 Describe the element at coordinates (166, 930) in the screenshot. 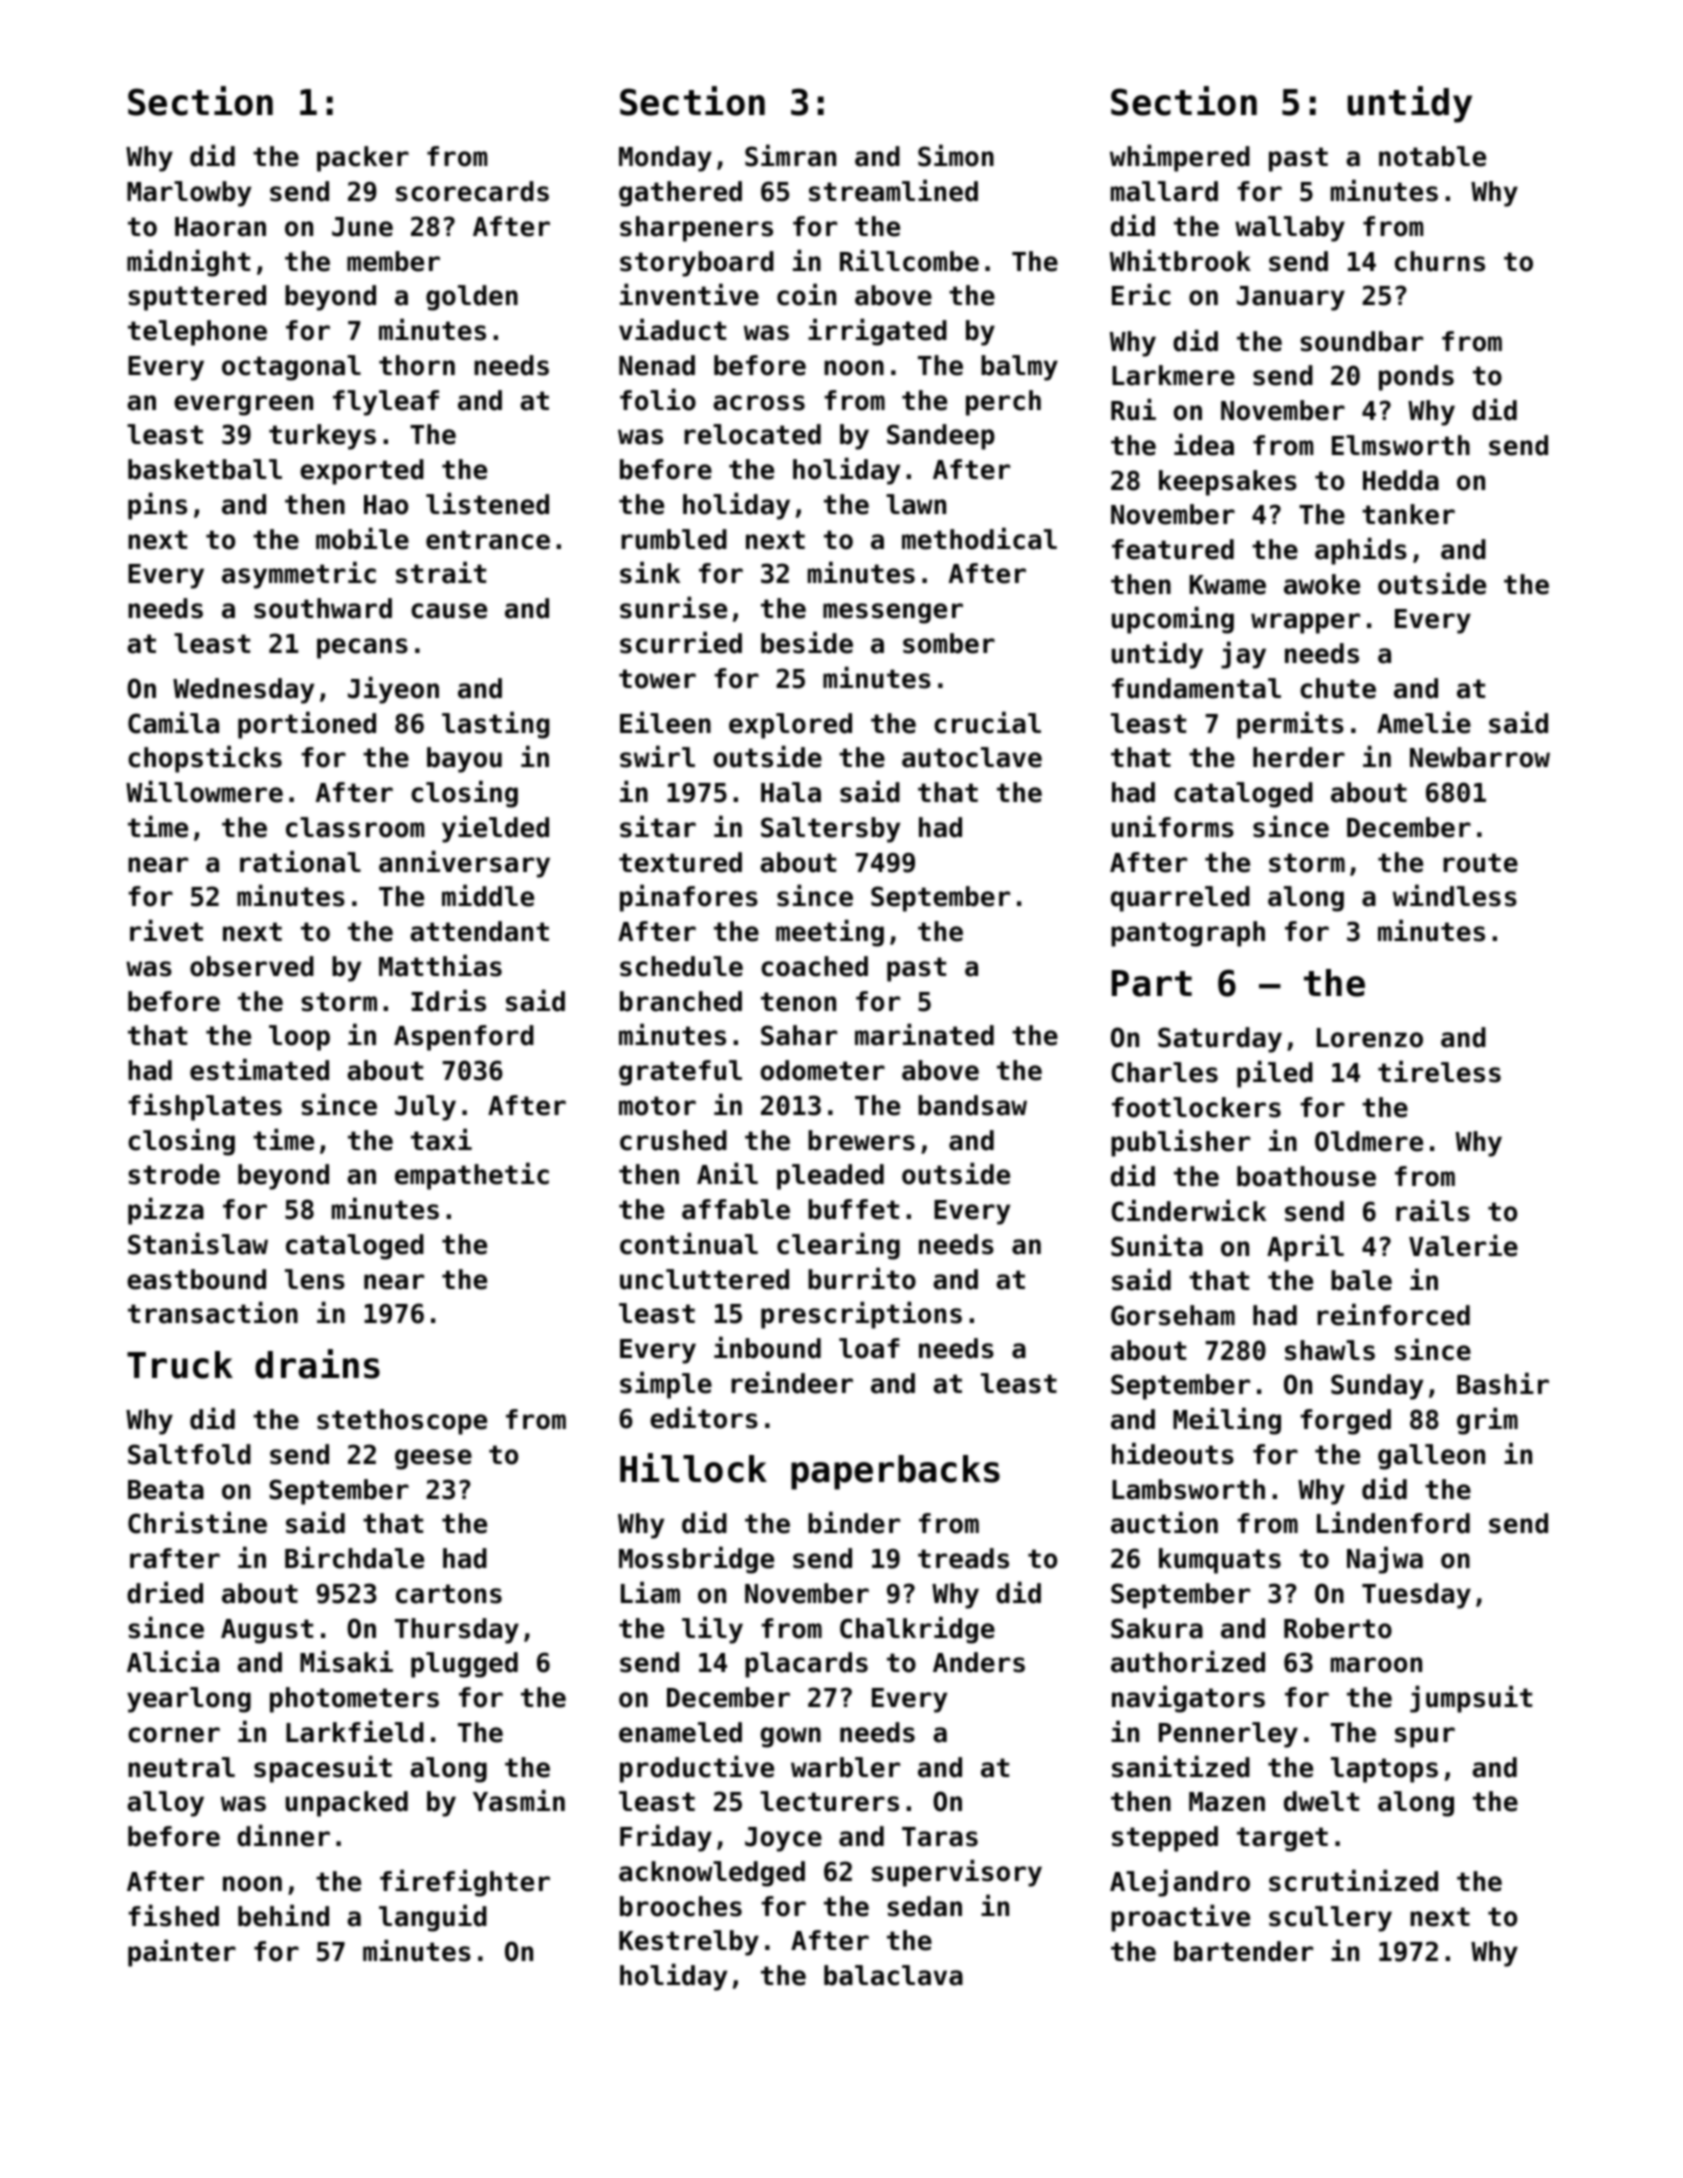

I see `rivet` at that location.
